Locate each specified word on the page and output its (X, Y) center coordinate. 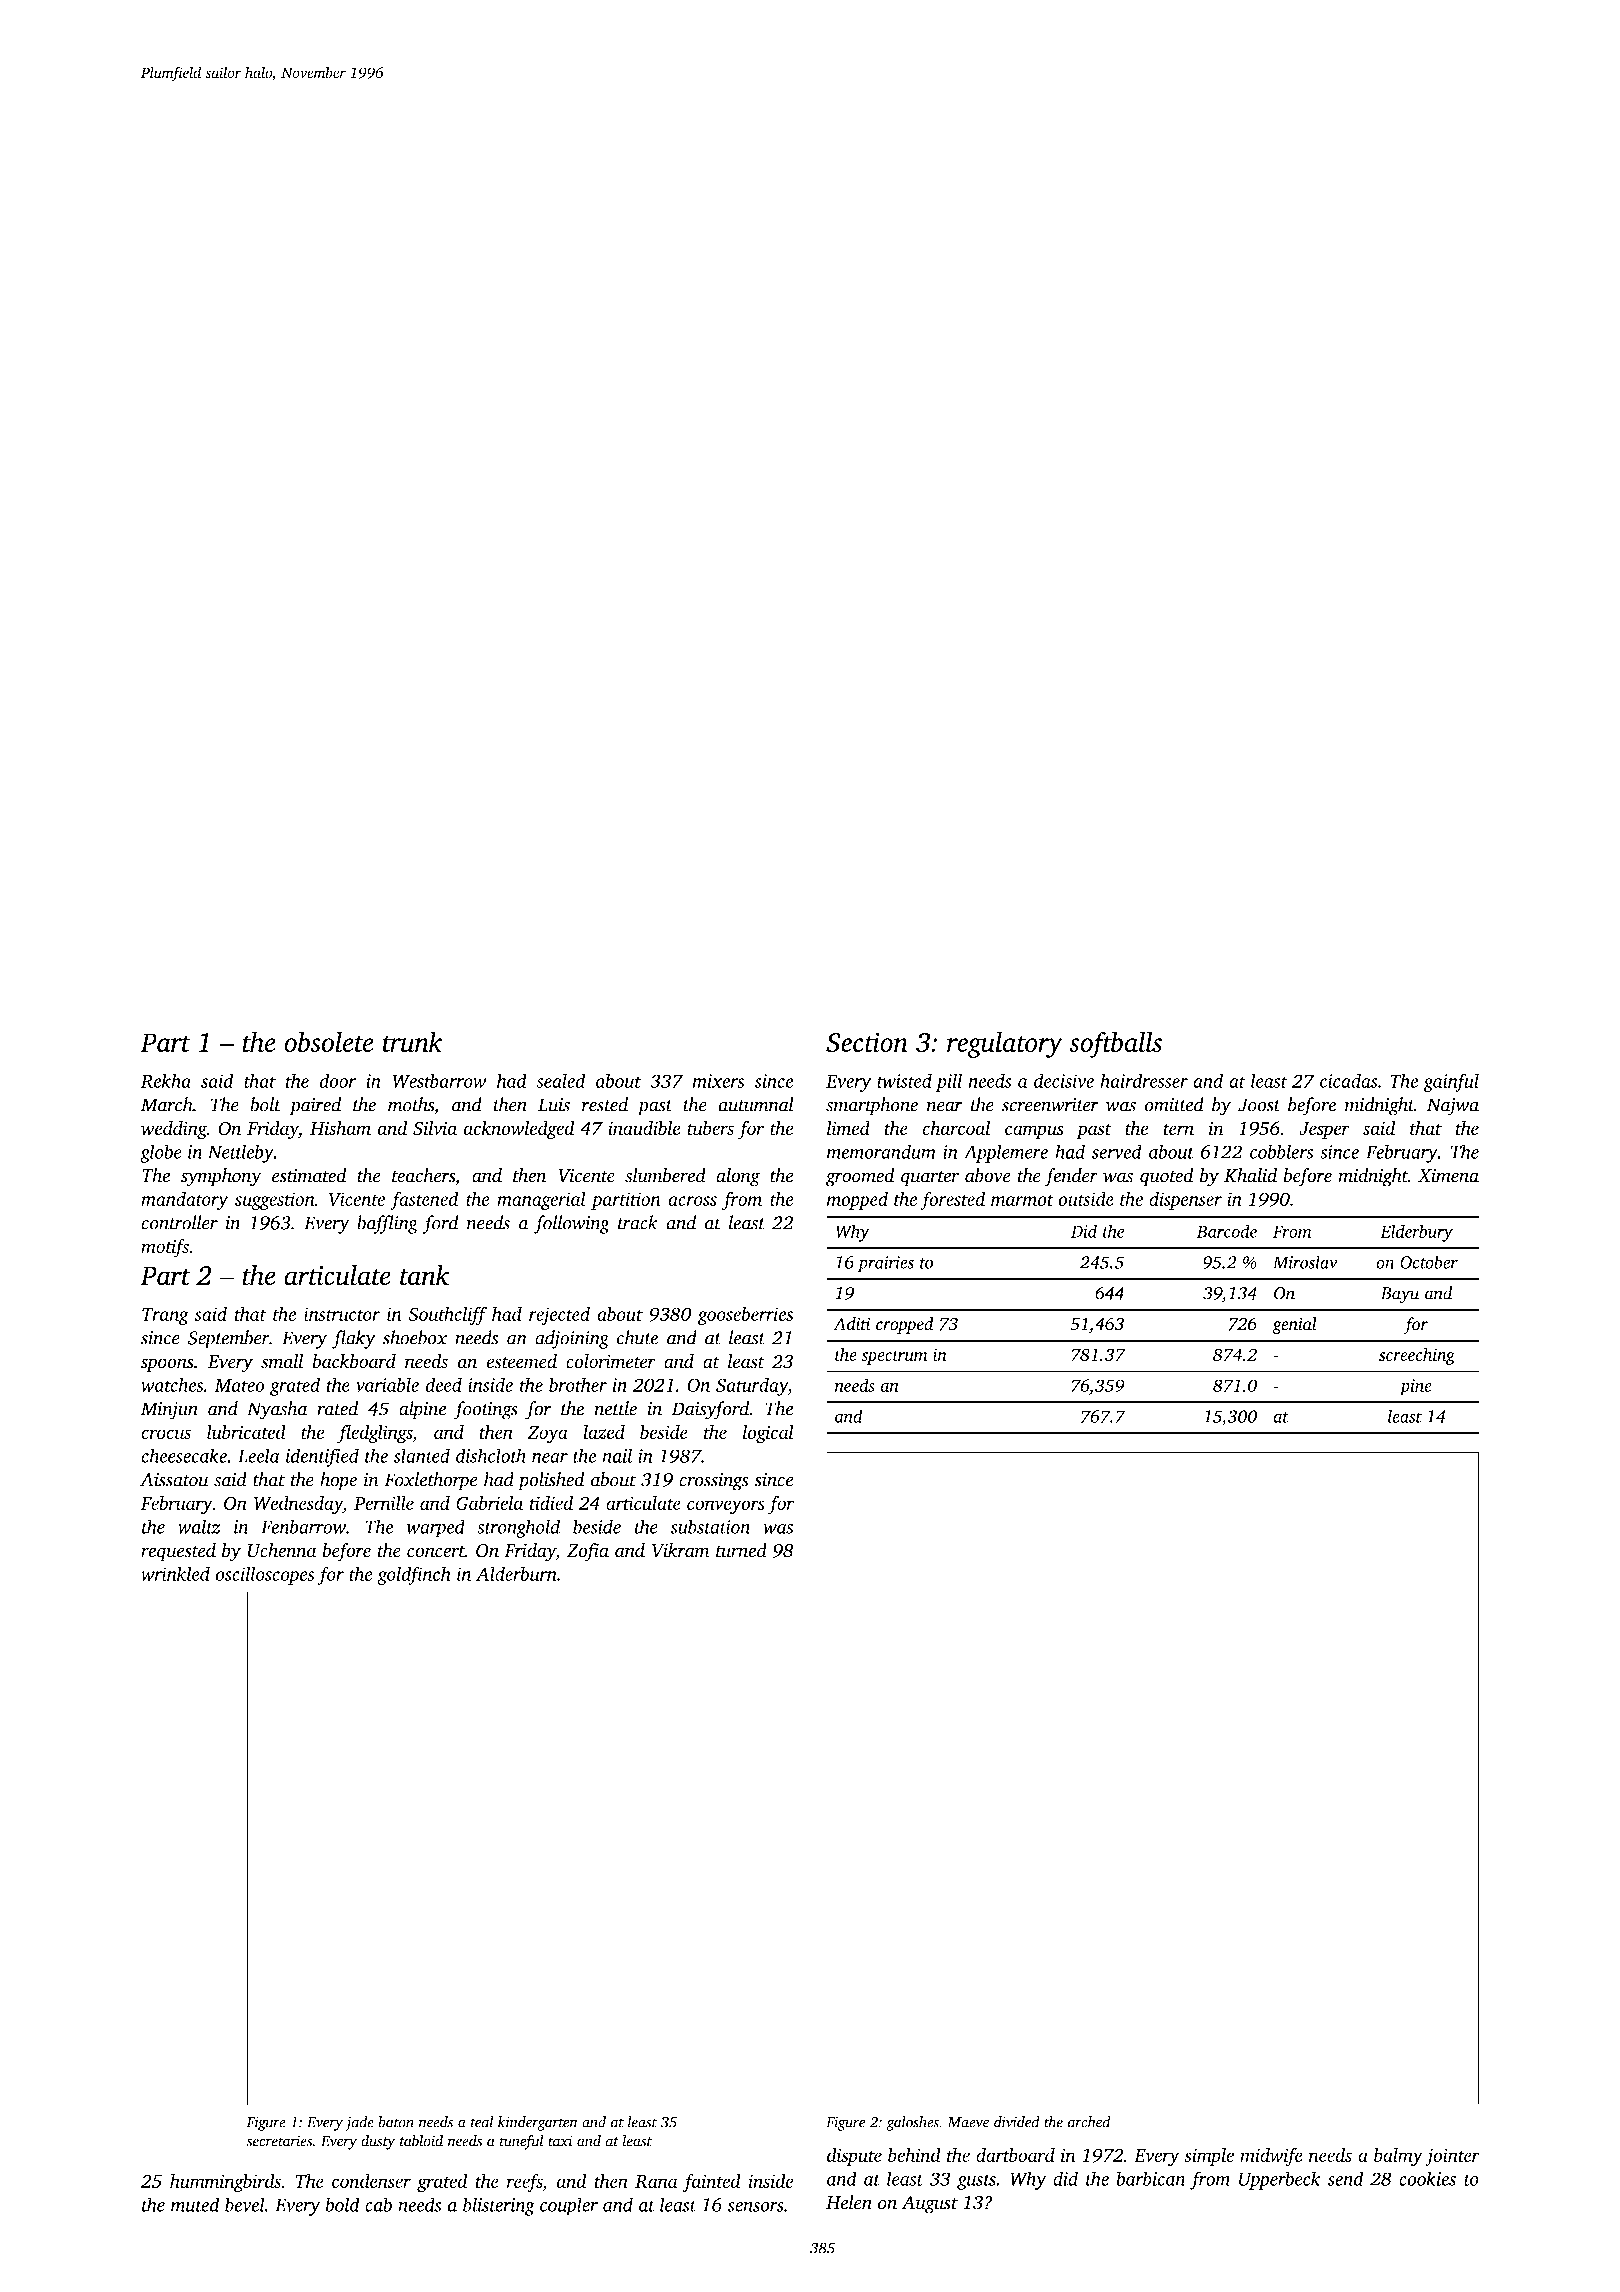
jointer (1452, 2157)
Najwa (1453, 1107)
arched (1089, 2122)
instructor (342, 1314)
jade (359, 2123)
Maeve (968, 2122)
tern (1178, 1129)
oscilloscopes (265, 1575)
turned (741, 1550)
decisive (1064, 1080)
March (167, 1104)
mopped (857, 1200)
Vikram (680, 1550)
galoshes (912, 2123)
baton (396, 2122)
